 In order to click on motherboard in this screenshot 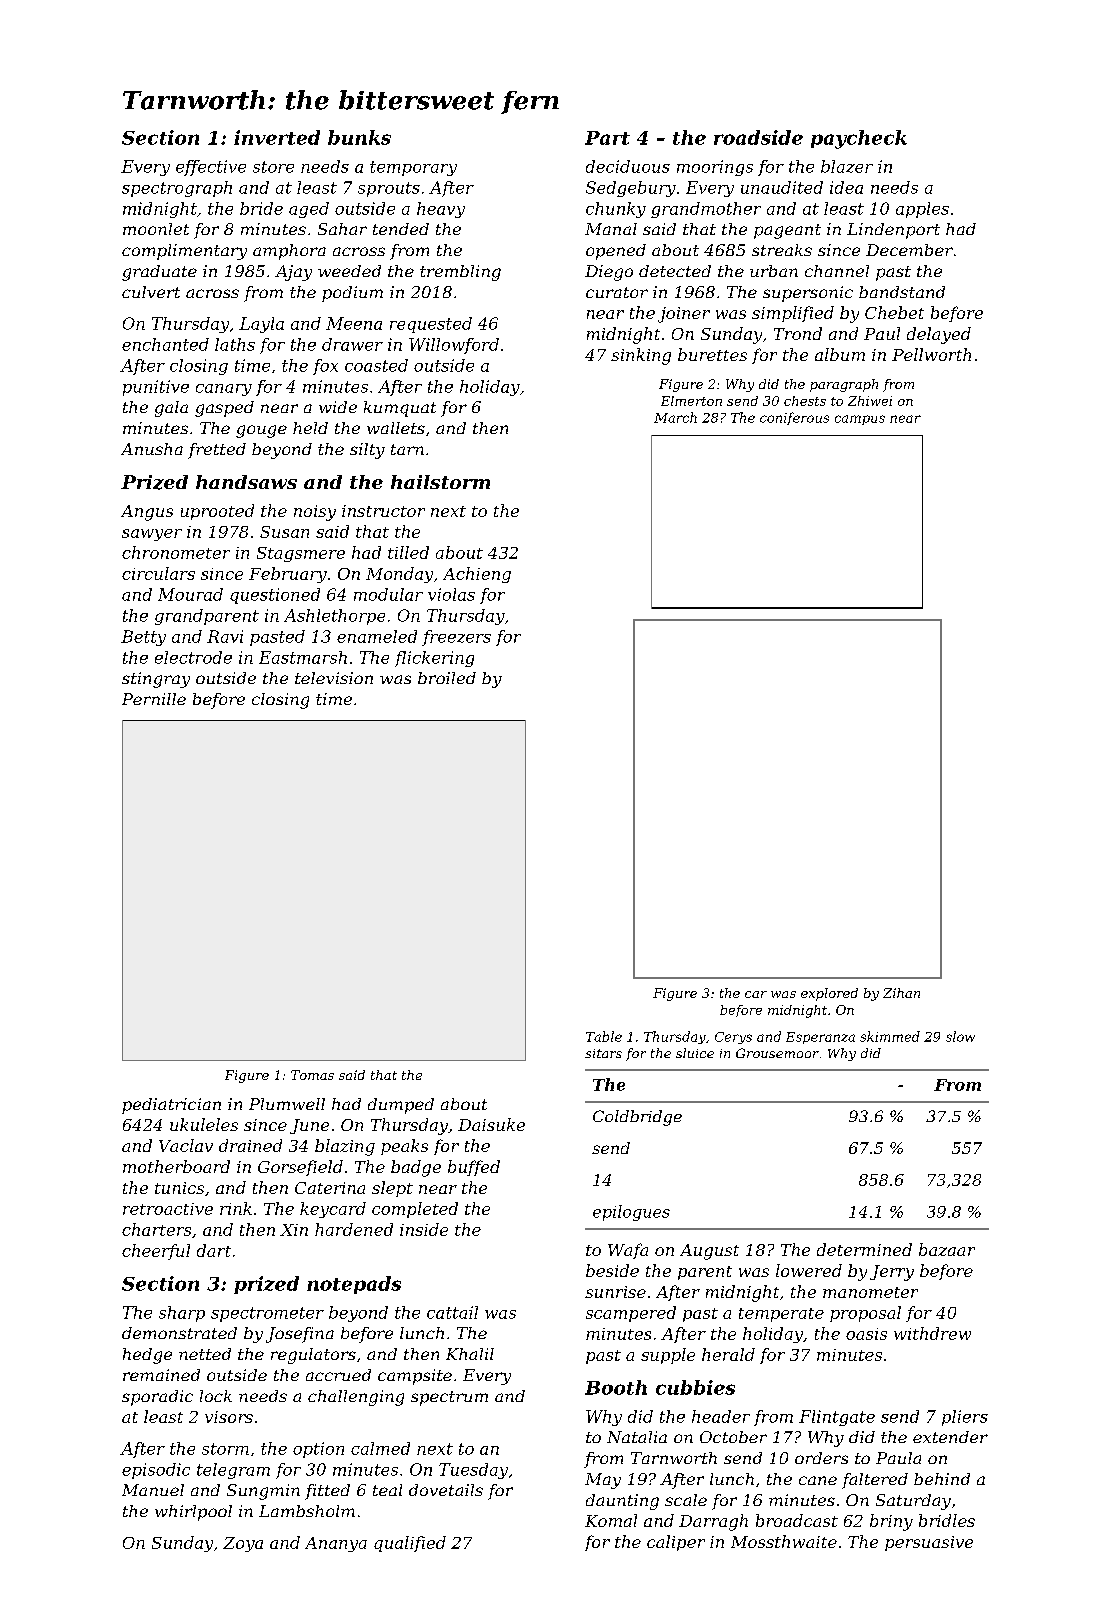, I will do `click(176, 1166)`.
